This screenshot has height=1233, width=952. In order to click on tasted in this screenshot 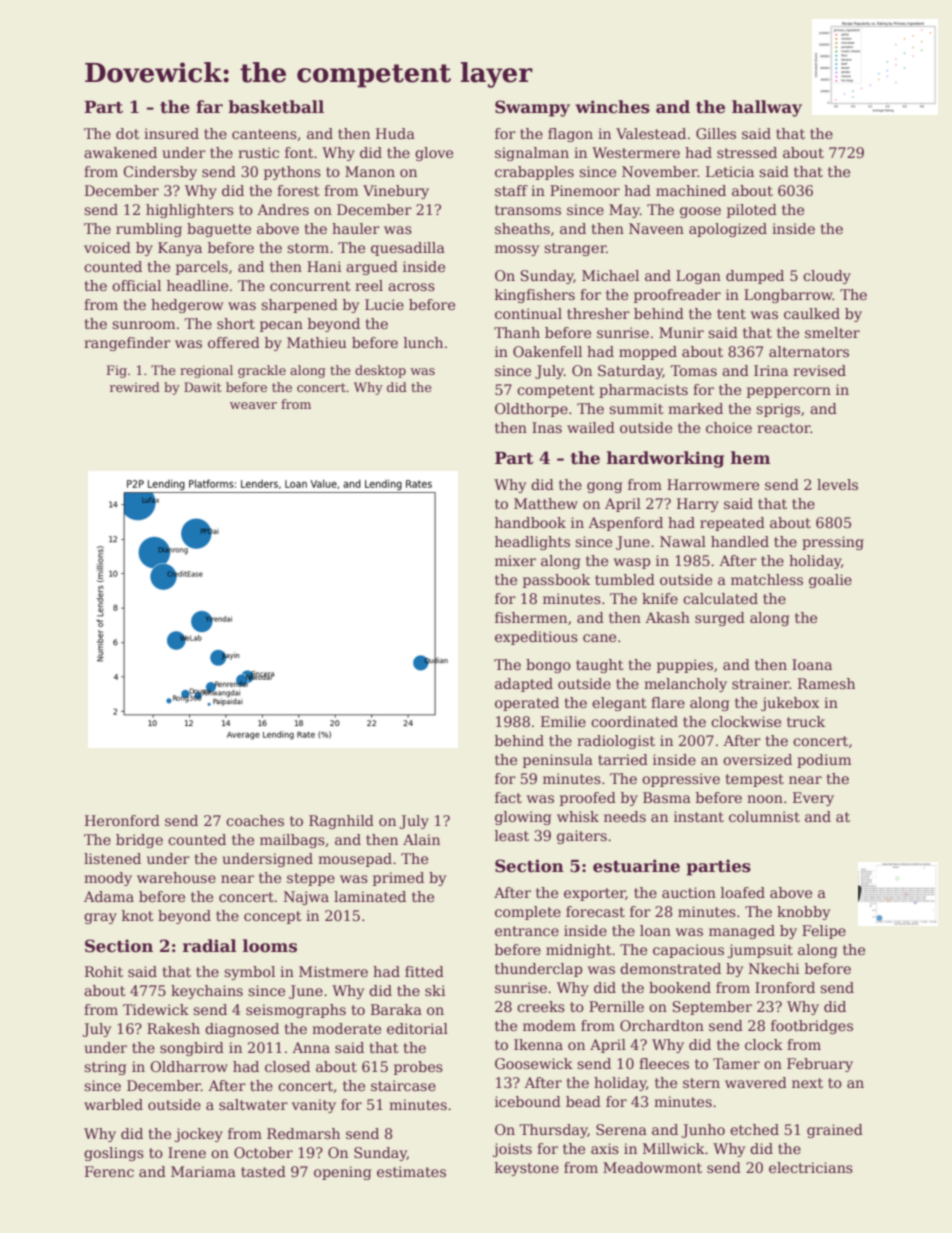, I will do `click(263, 1171)`.
